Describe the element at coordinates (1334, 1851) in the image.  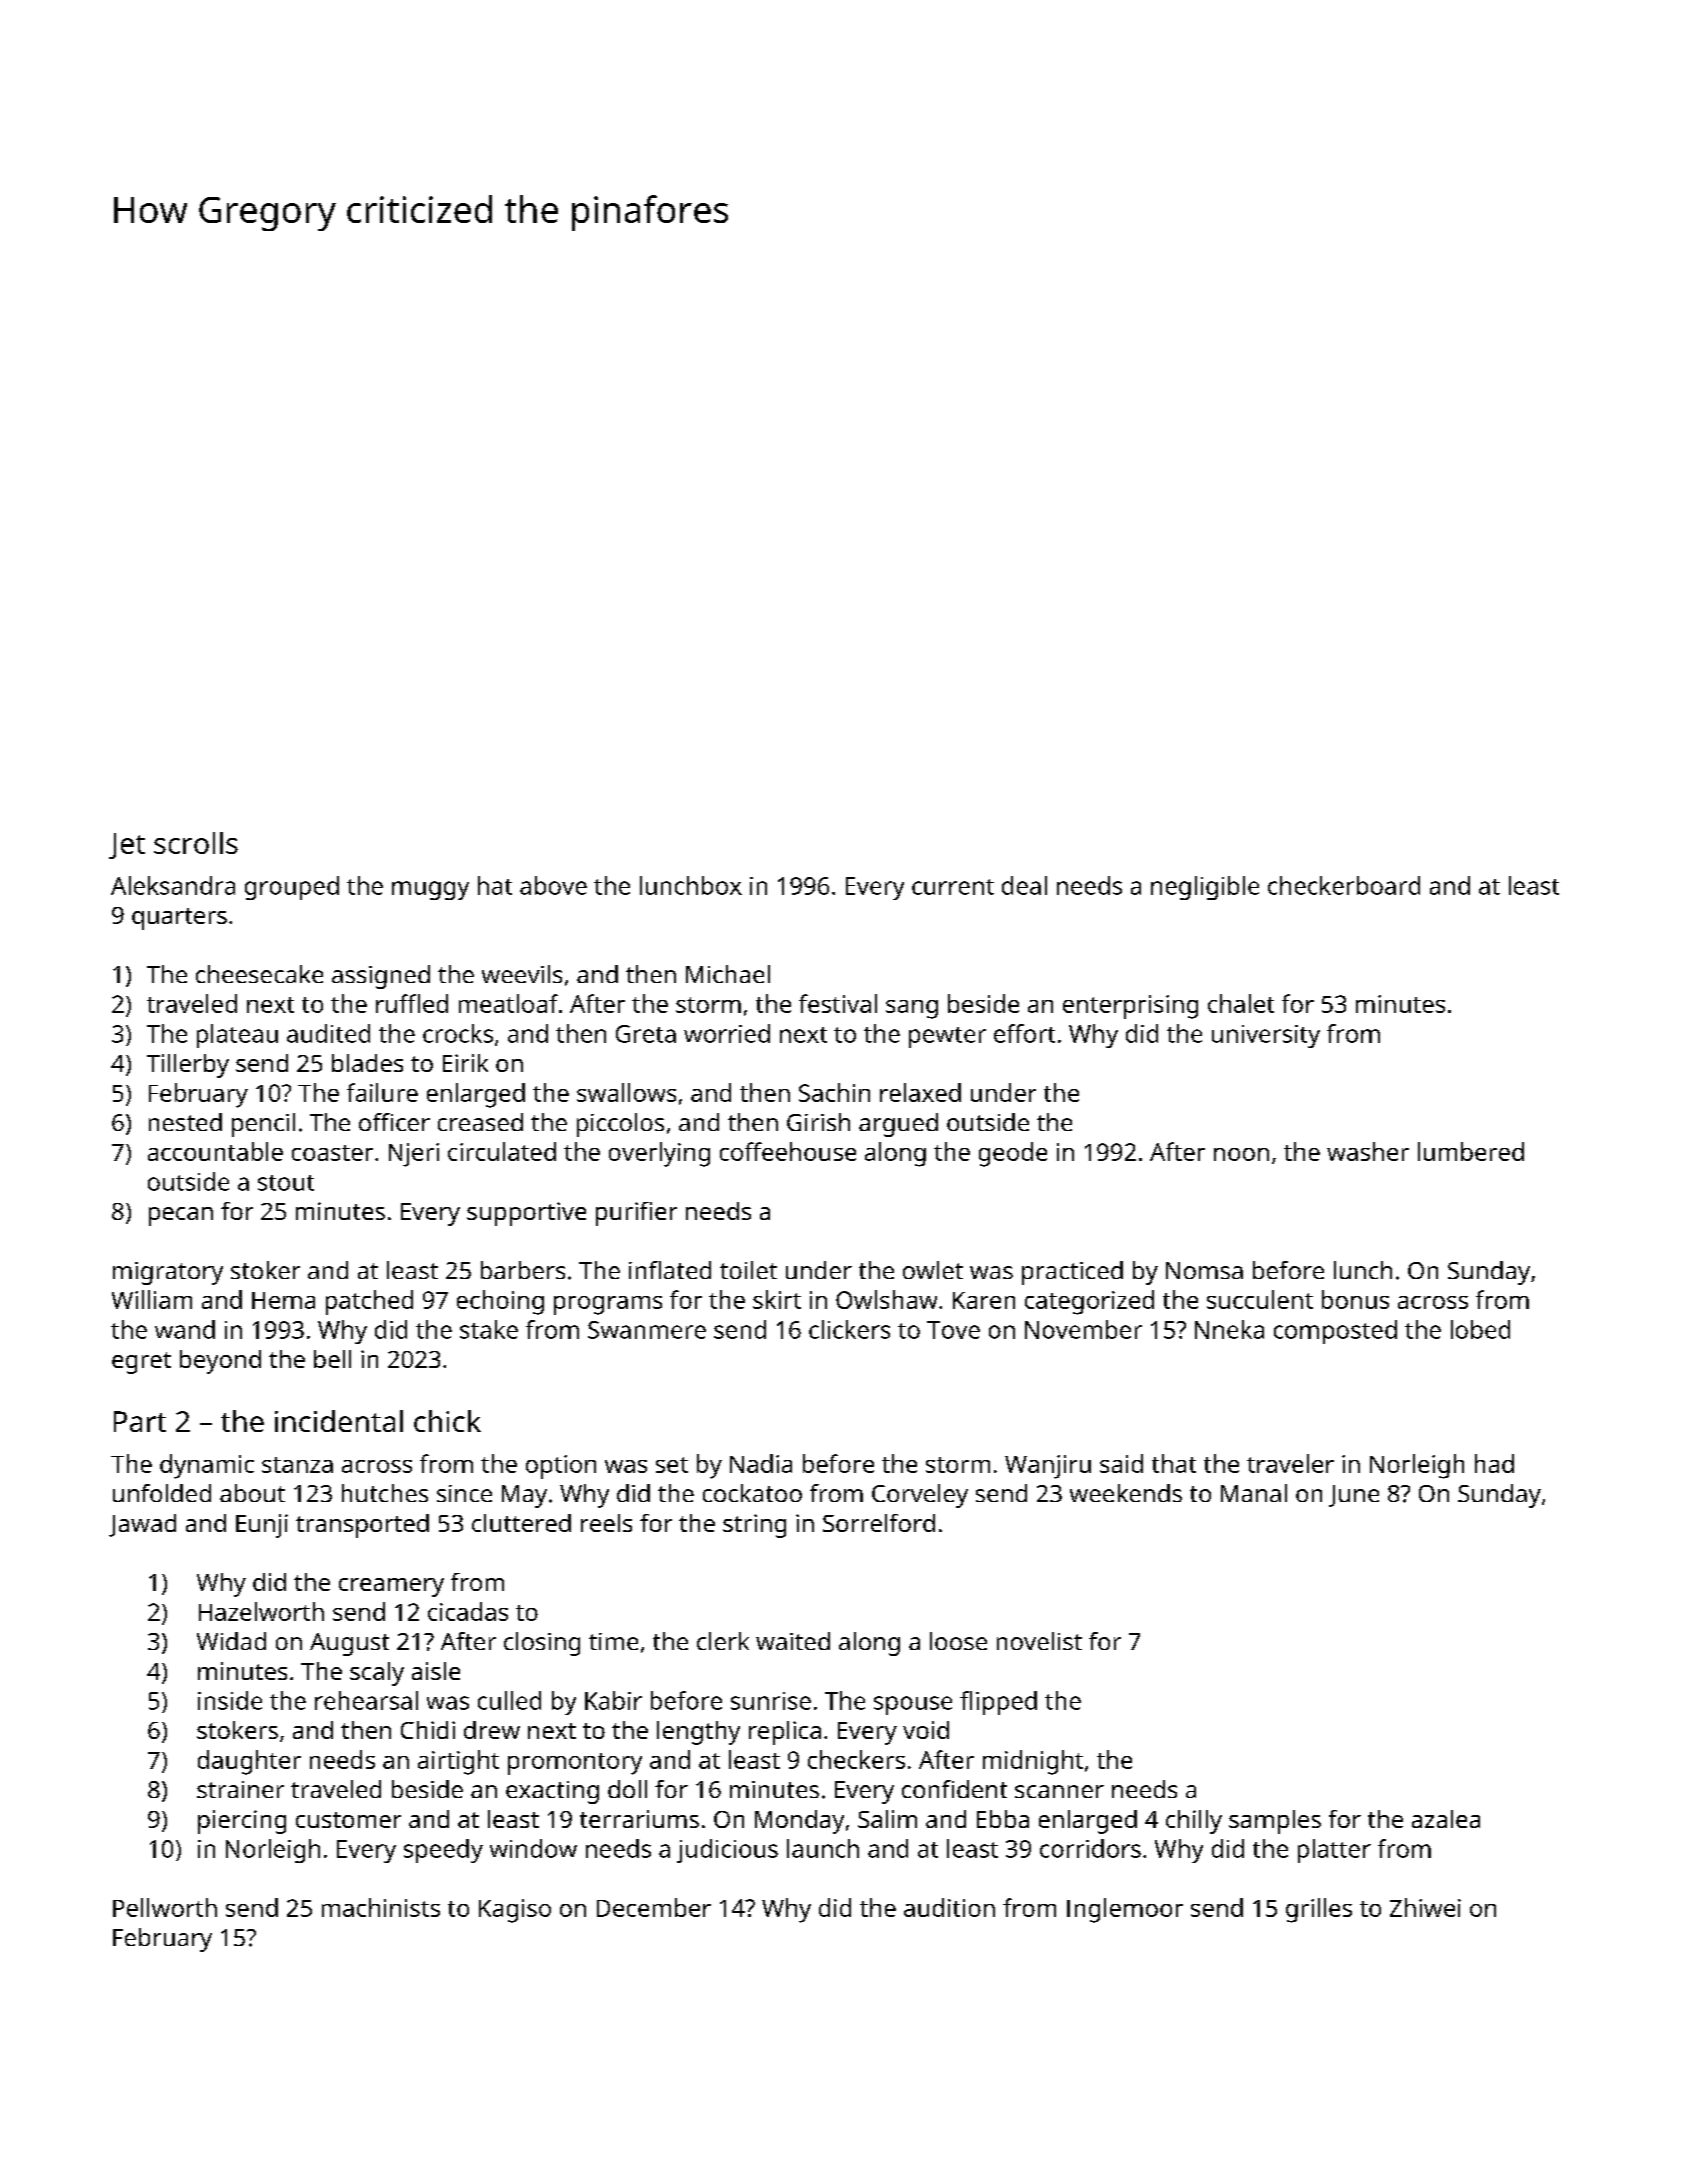
I see `platter` at that location.
